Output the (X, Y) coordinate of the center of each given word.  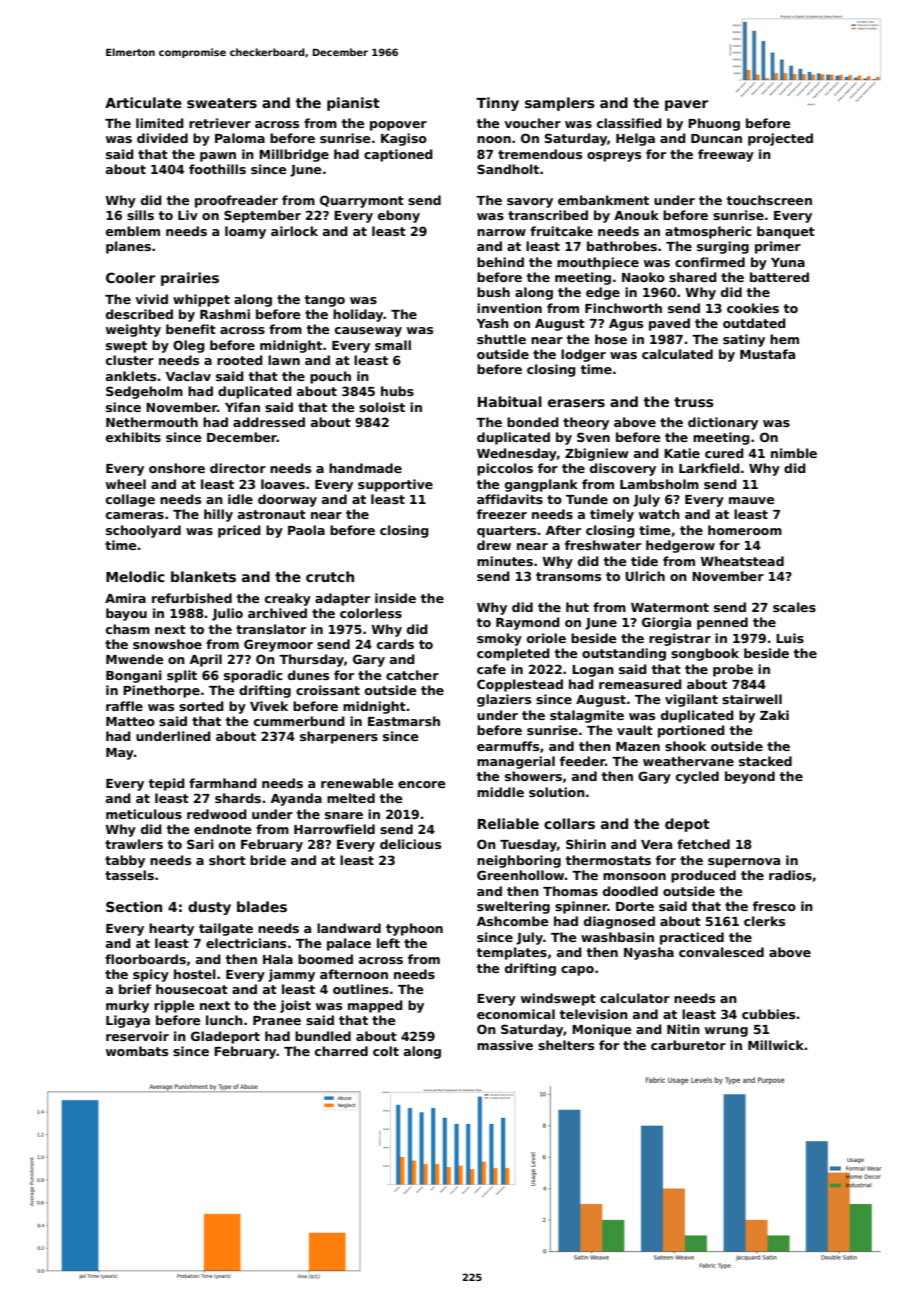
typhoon (414, 929)
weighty (133, 330)
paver (686, 105)
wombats (137, 1051)
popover (398, 126)
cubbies (768, 1014)
